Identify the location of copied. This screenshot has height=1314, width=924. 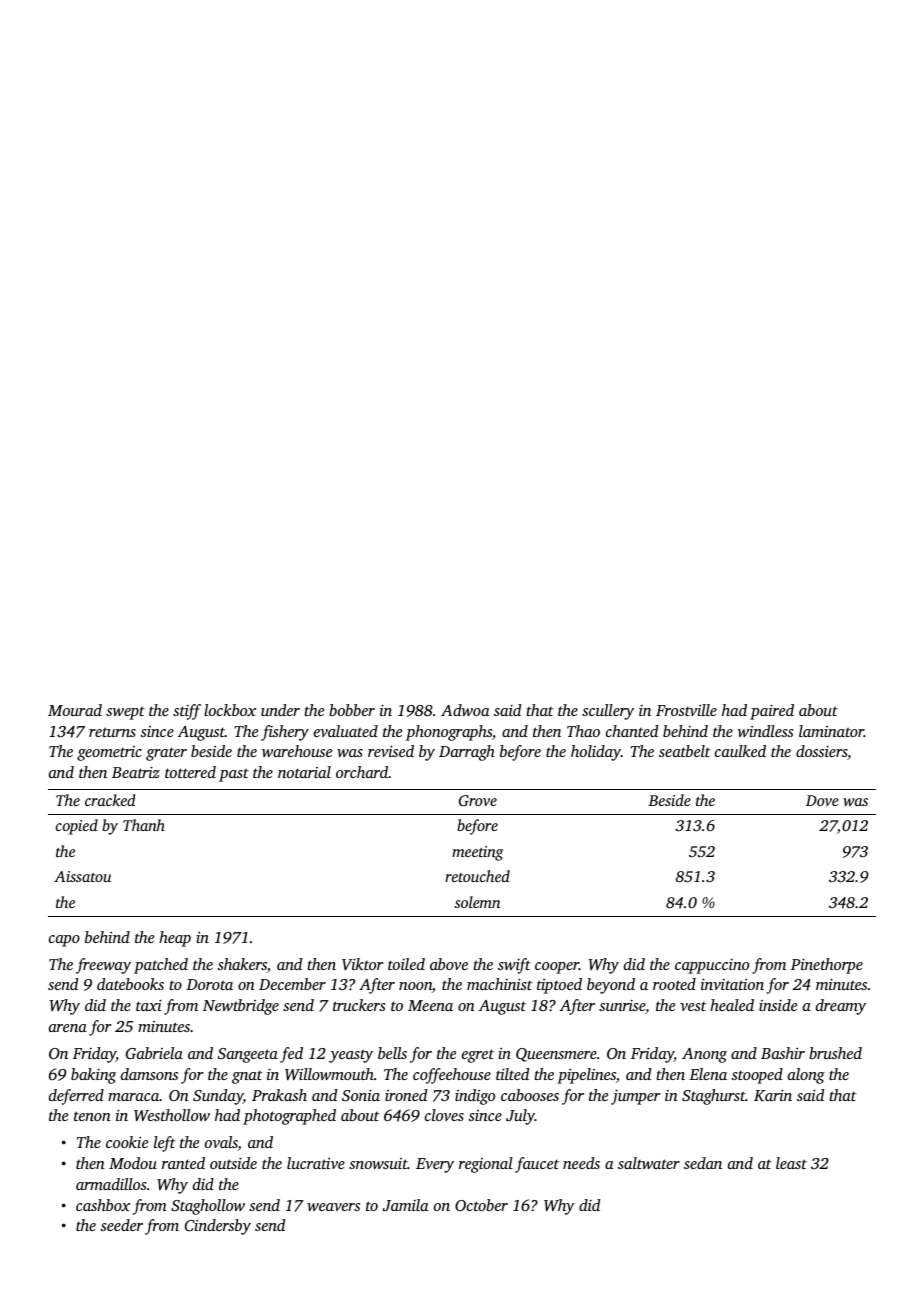
(77, 827).
